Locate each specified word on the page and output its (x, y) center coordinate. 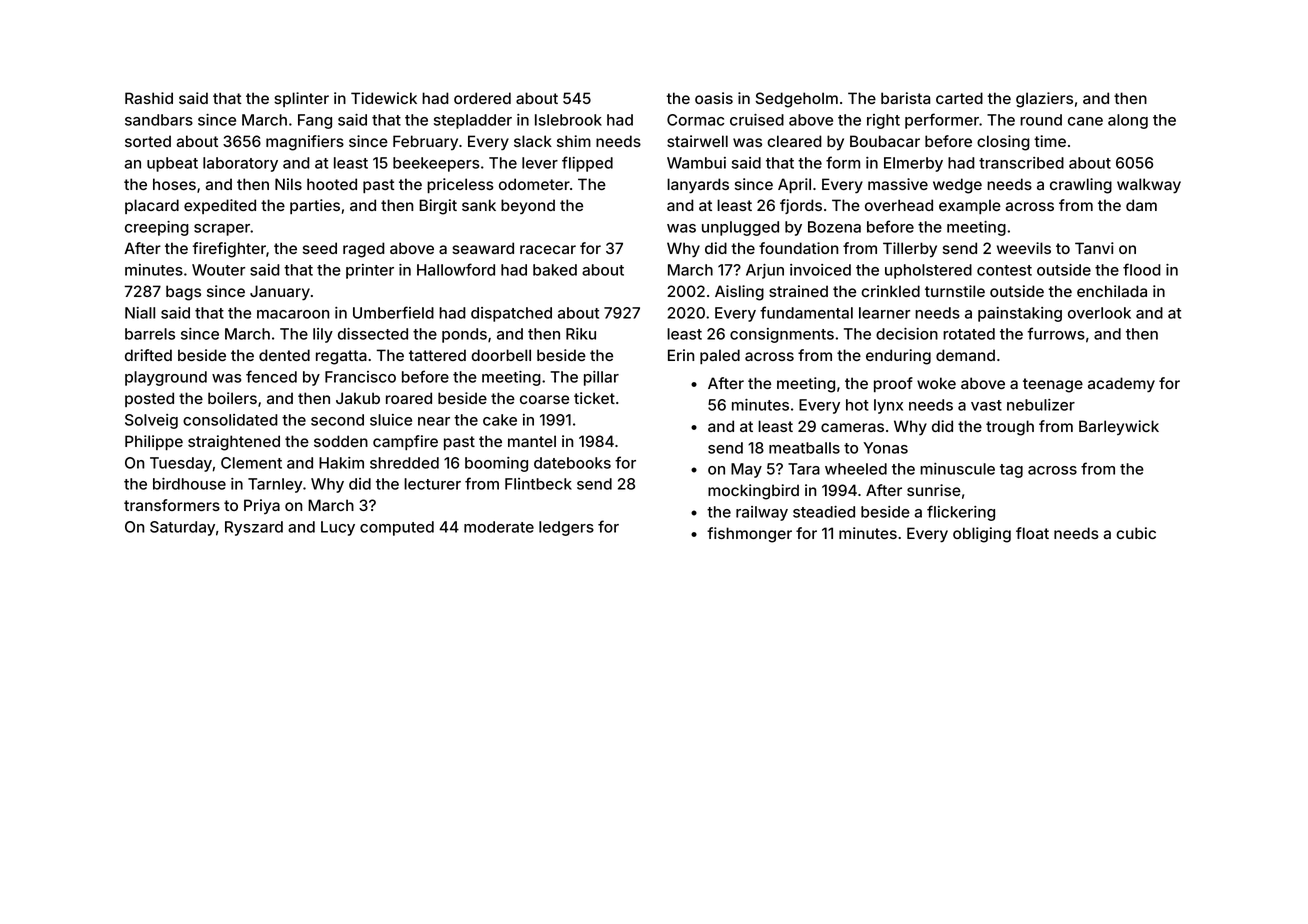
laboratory (240, 164)
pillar (601, 378)
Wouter (218, 270)
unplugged (740, 228)
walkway (1149, 186)
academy (1121, 385)
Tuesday (181, 464)
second (337, 420)
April (794, 185)
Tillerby (910, 249)
